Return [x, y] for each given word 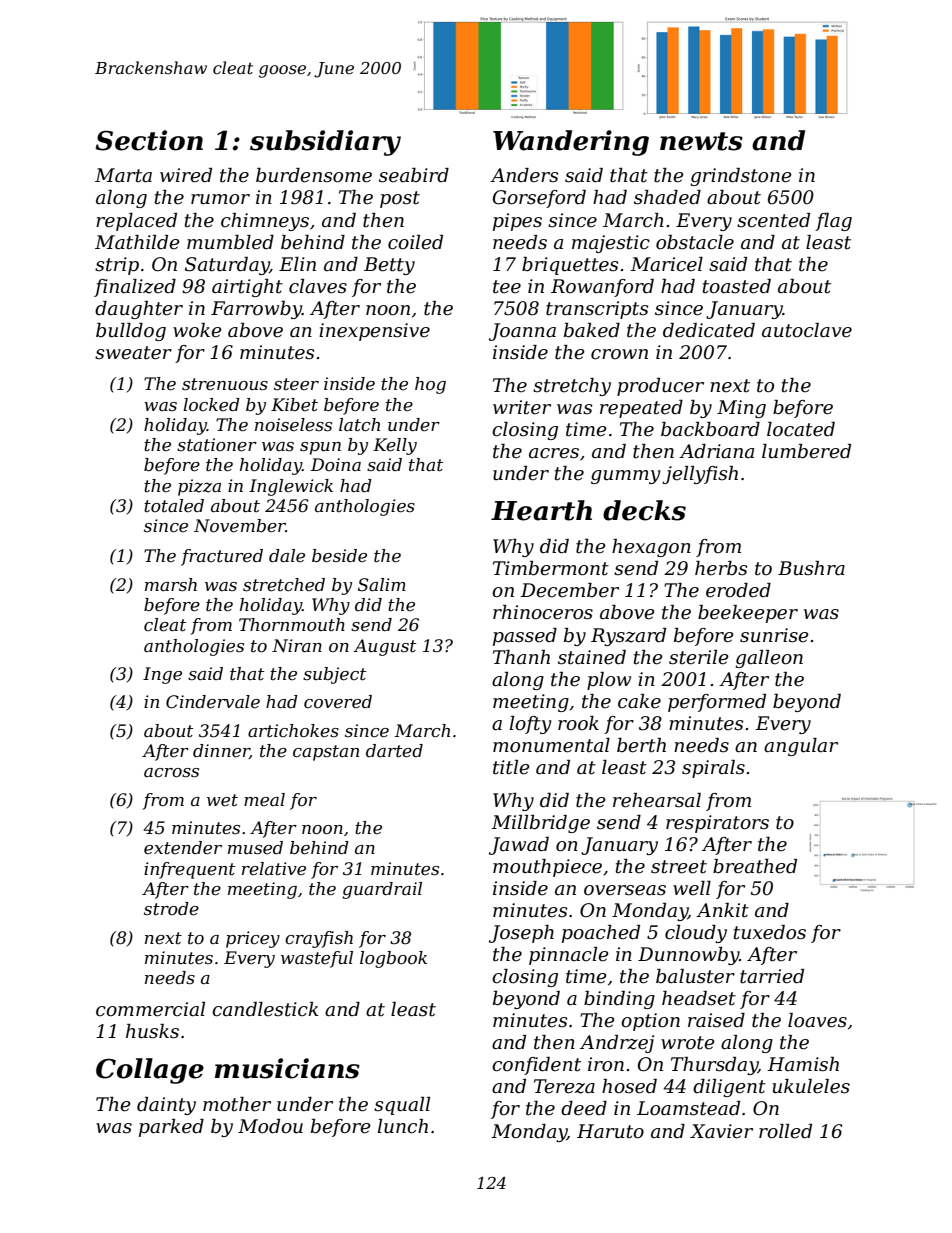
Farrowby [256, 310]
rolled [785, 1131]
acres [554, 453]
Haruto [610, 1131]
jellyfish [700, 475]
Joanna [522, 332]
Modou [270, 1126]
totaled [174, 505]
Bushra [811, 568]
